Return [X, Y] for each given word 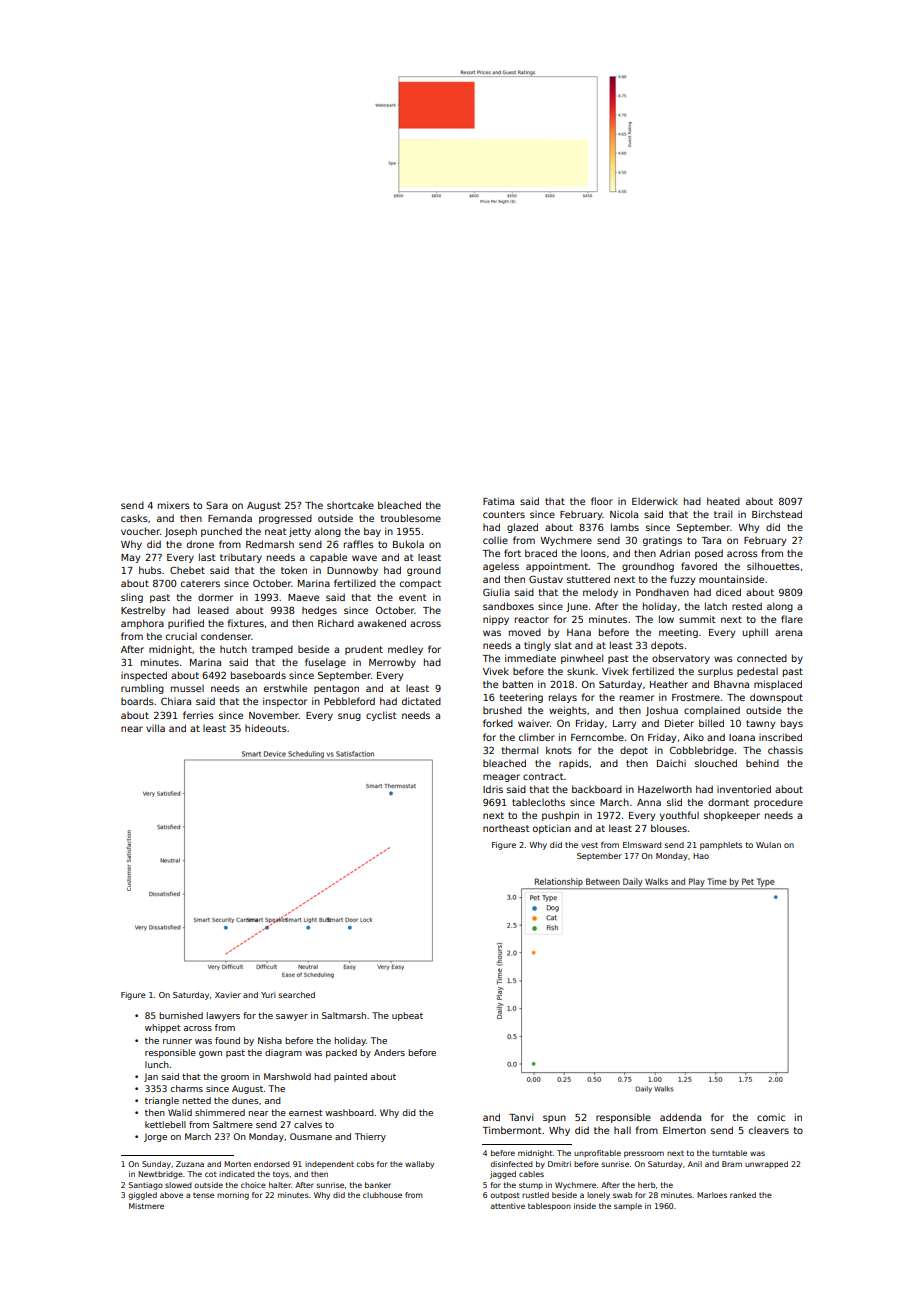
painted [350, 1077]
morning [233, 1196]
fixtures [246, 623]
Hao [701, 856]
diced [728, 592]
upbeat [407, 1016]
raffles [359, 544]
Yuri [268, 995]
